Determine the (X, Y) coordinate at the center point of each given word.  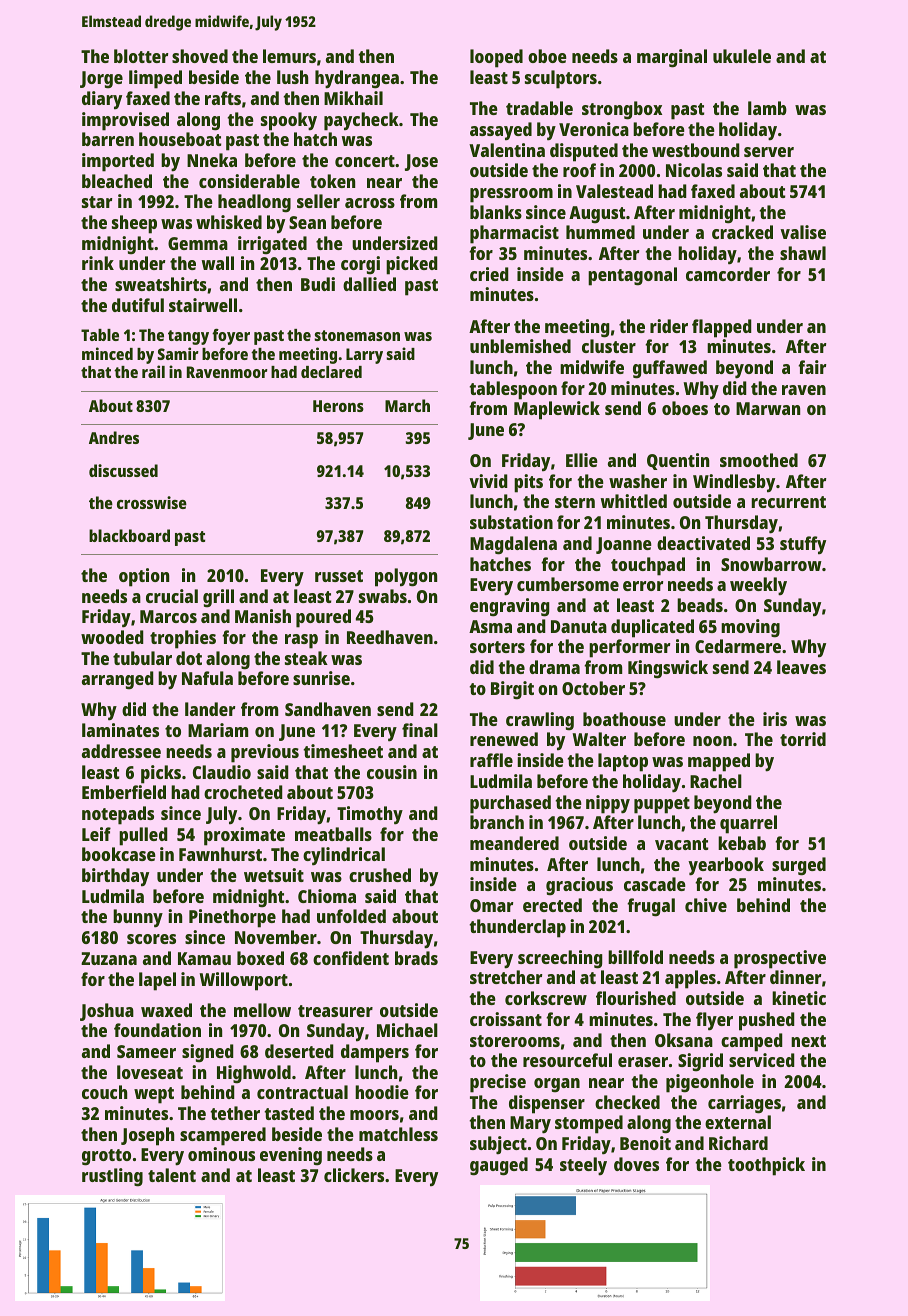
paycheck (361, 121)
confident (351, 958)
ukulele (742, 56)
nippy (608, 804)
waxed (166, 1010)
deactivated (703, 543)
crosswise (152, 502)
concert (365, 161)
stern (575, 502)
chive (706, 905)
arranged (118, 680)
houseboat (180, 139)
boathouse (624, 719)
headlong (254, 203)
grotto (106, 1157)
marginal (672, 58)
